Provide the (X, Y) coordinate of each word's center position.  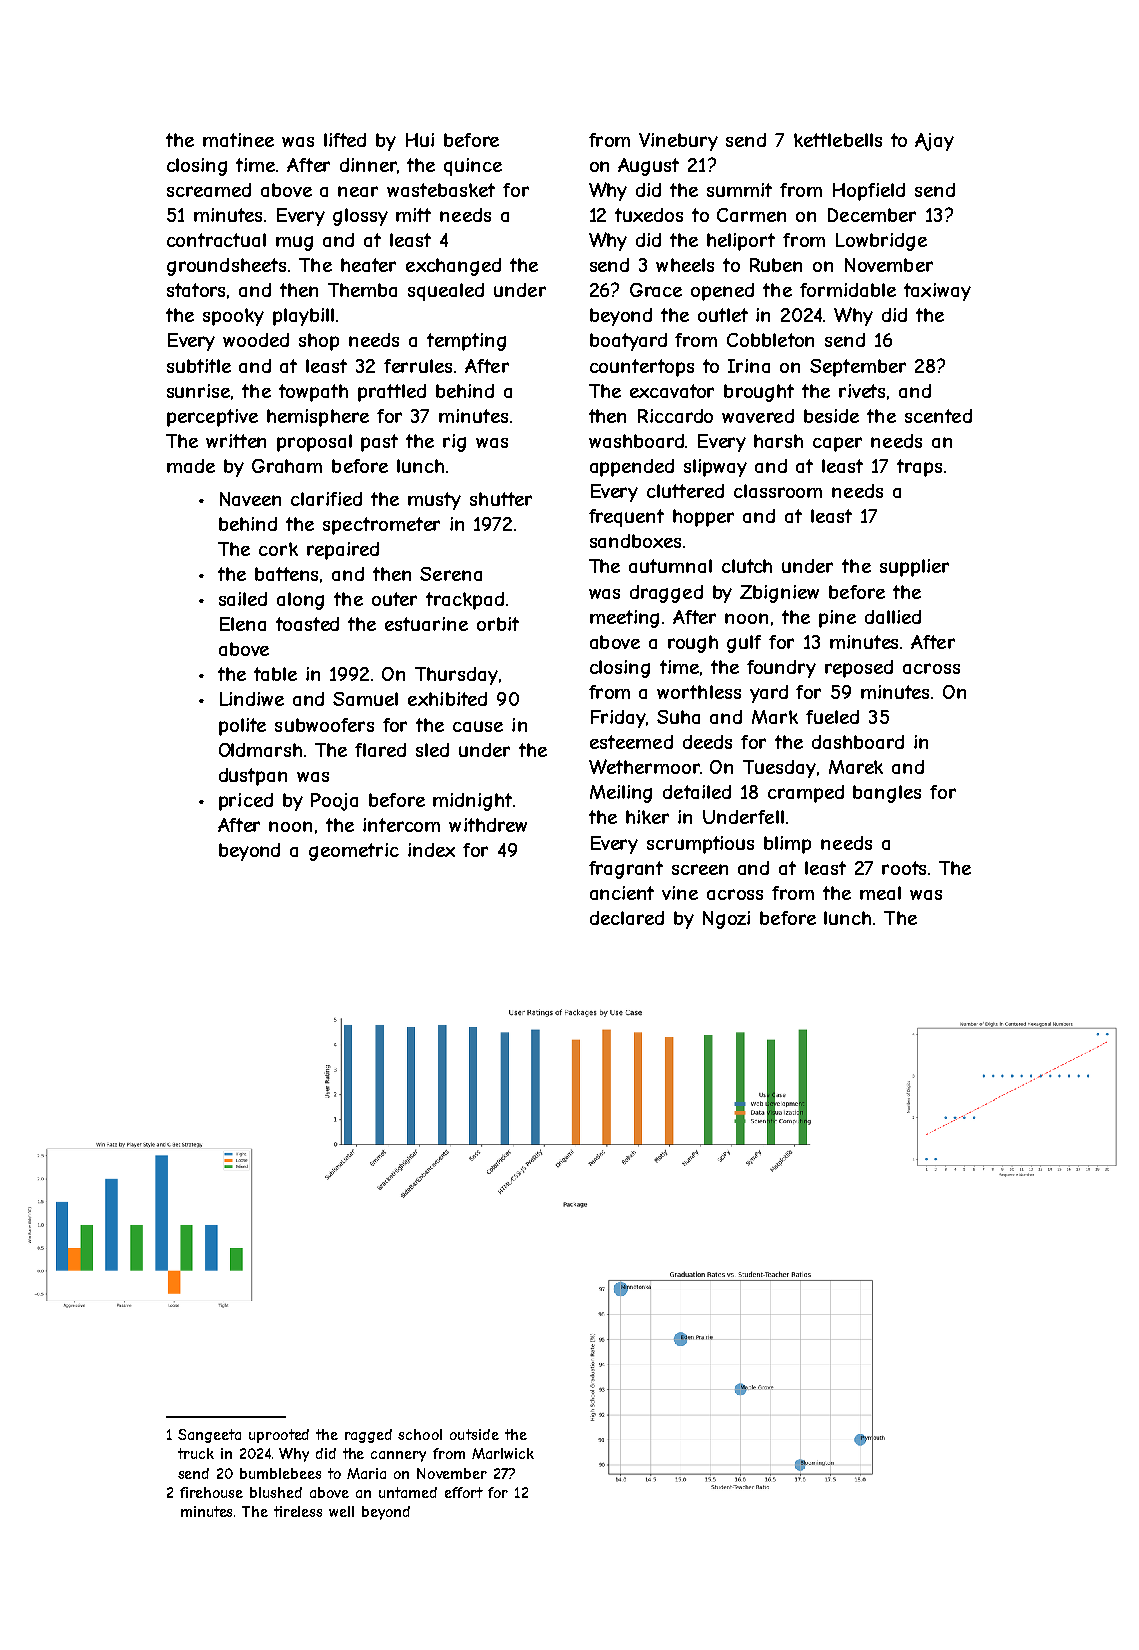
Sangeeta (209, 1436)
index (431, 850)
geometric (354, 852)
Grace (656, 290)
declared (627, 918)
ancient (622, 893)
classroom (778, 491)
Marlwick (503, 1453)
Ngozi (726, 920)
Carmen (751, 215)
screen (700, 869)
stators (196, 290)
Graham (287, 466)
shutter (501, 499)
